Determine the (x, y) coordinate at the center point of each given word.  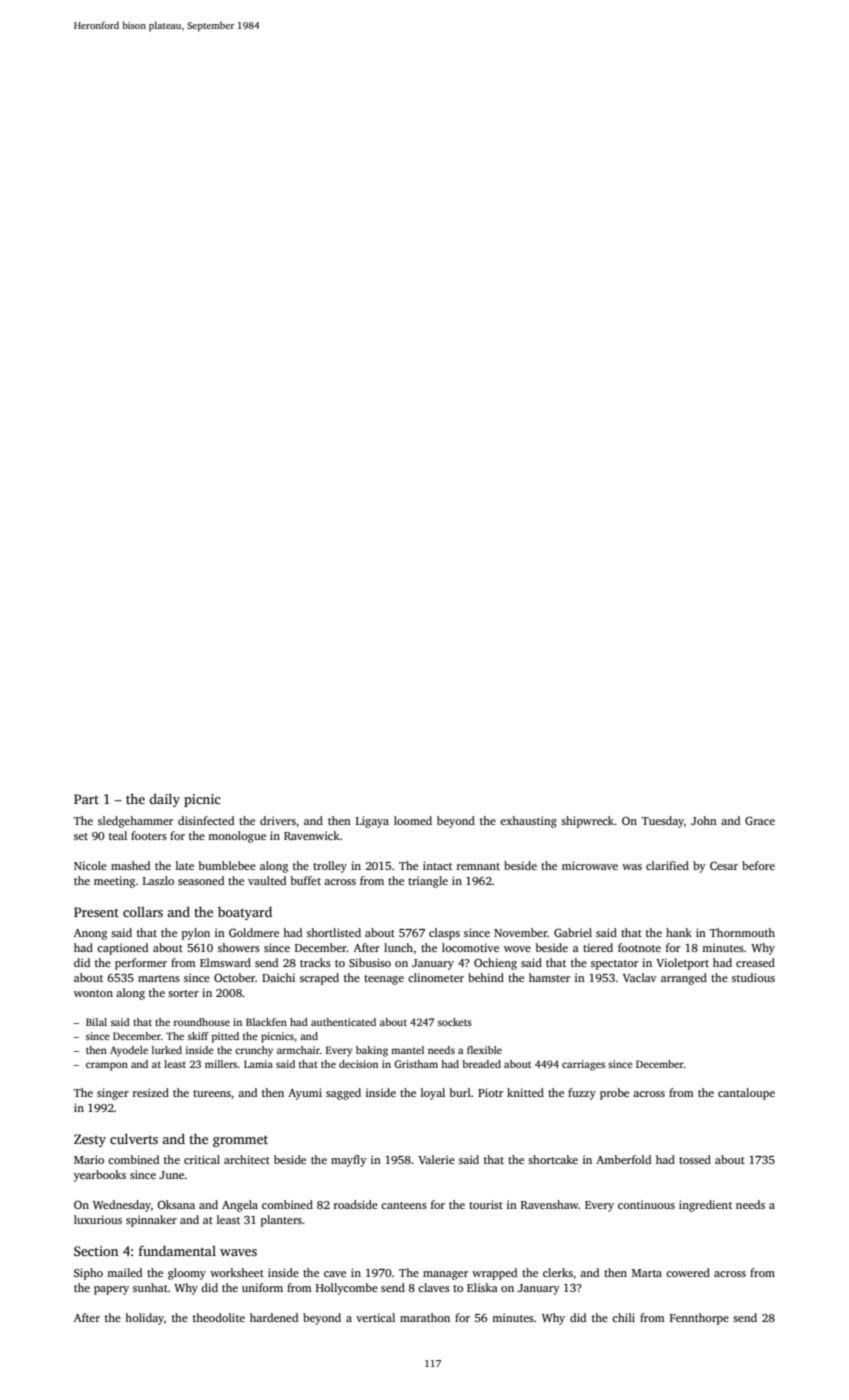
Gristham (416, 1064)
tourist (486, 1204)
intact (437, 865)
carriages (583, 1065)
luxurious (98, 1219)
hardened (274, 1317)
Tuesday (663, 822)
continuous (646, 1204)
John (704, 820)
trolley (330, 867)
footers (149, 835)
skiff (198, 1036)
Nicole (90, 865)
